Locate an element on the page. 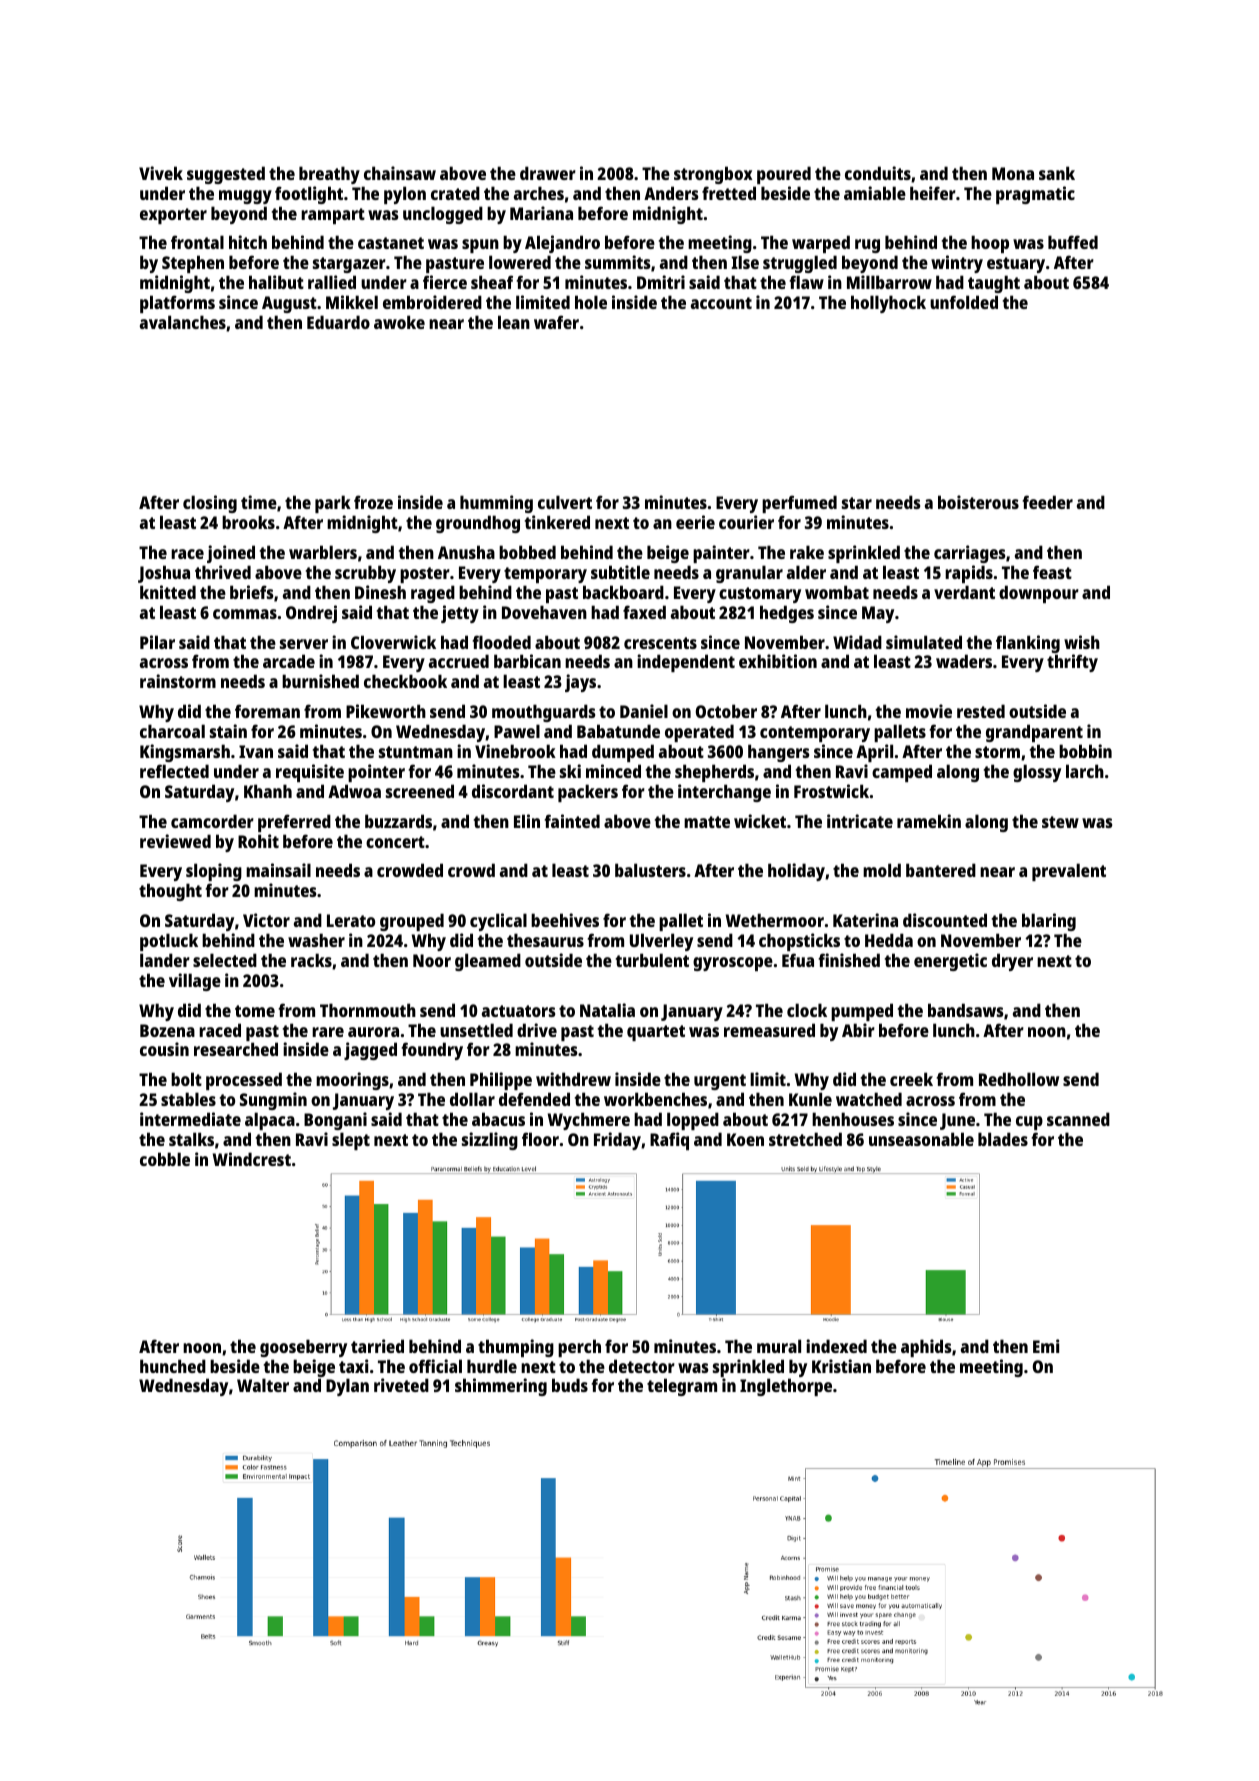  strongbox is located at coordinates (713, 175).
